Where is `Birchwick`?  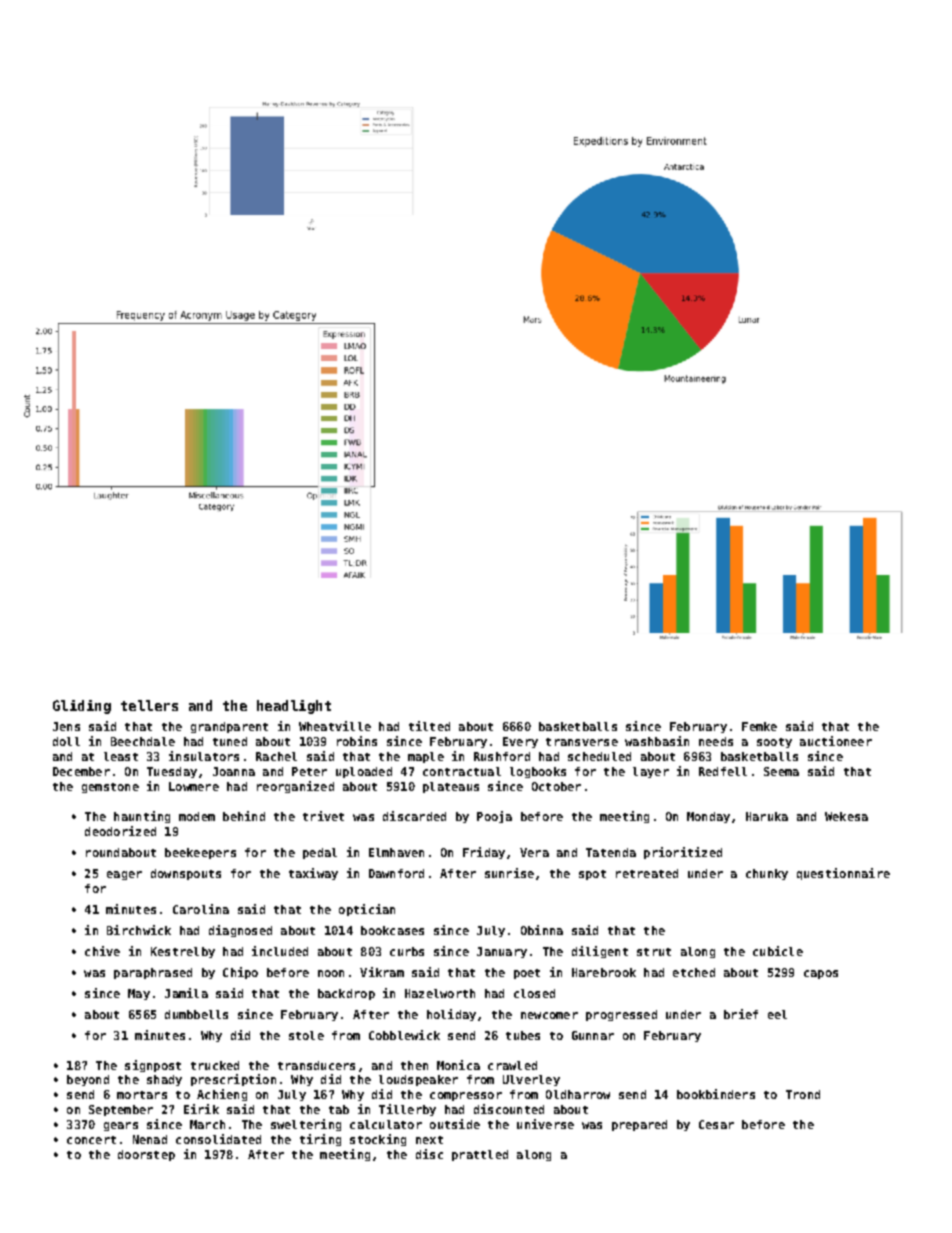 Birchwick is located at coordinates (139, 930).
